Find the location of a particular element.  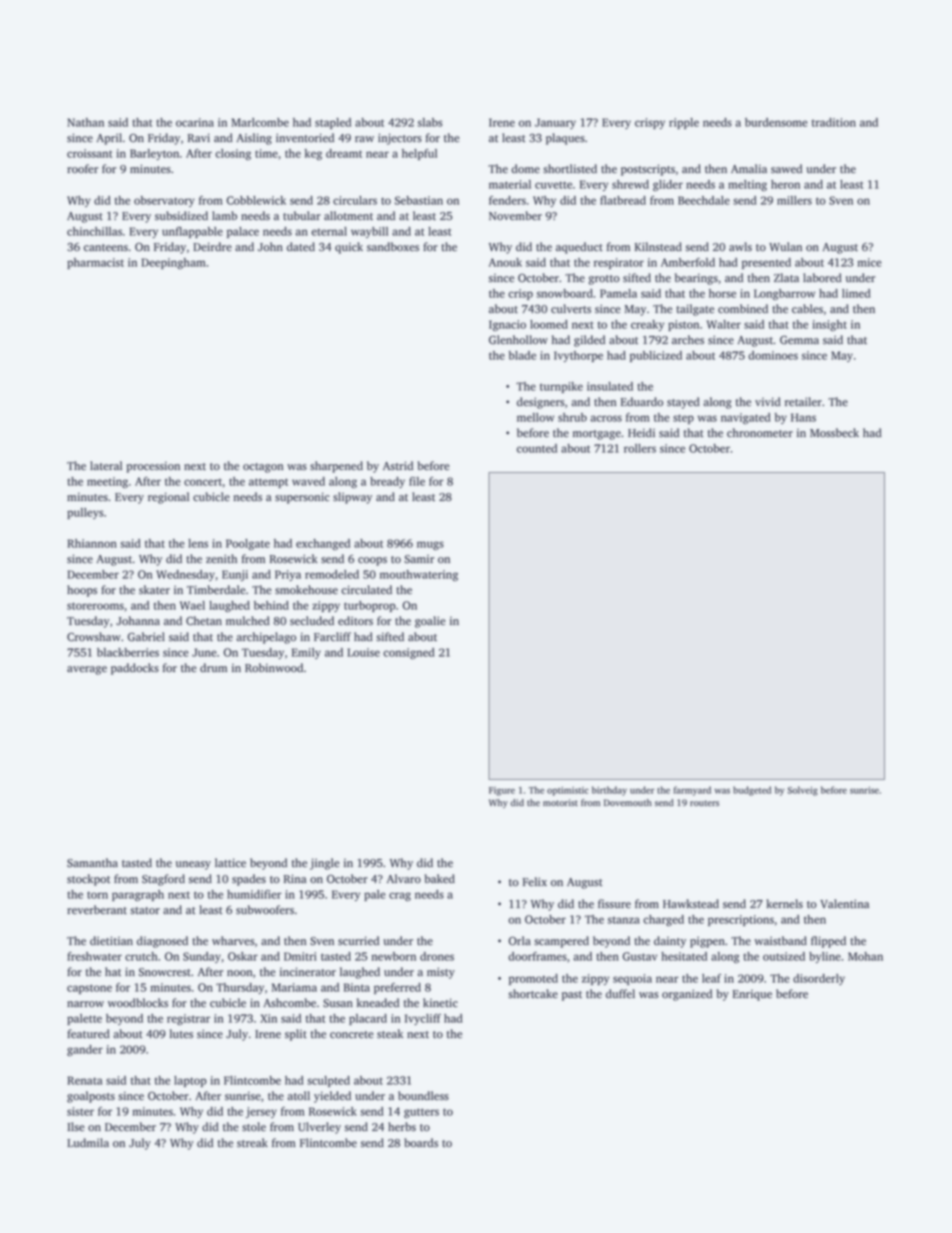

Solveig is located at coordinates (802, 791).
